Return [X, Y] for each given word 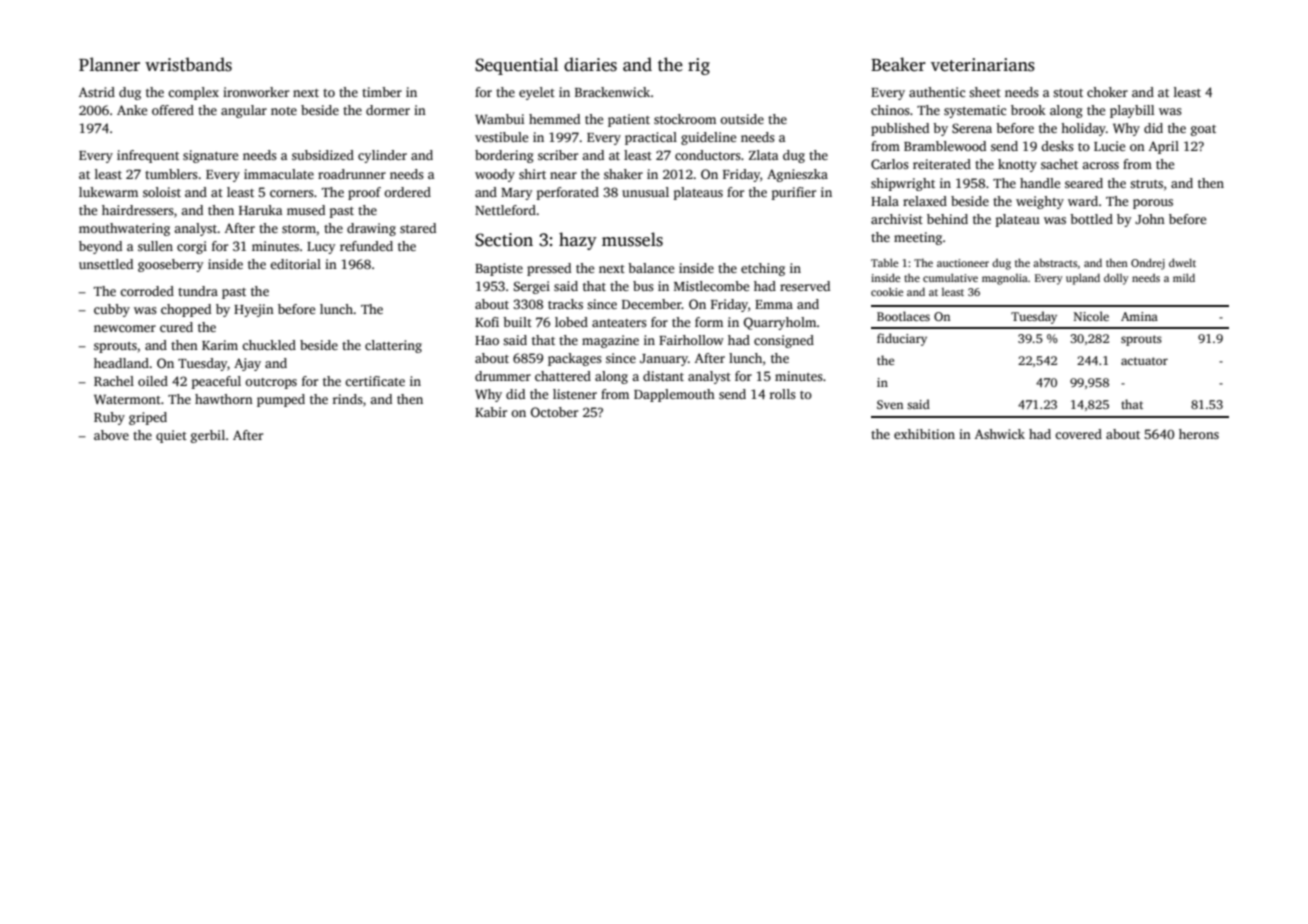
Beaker [898, 64]
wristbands [188, 64]
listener [575, 394]
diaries [590, 64]
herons [1199, 434]
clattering [393, 346]
